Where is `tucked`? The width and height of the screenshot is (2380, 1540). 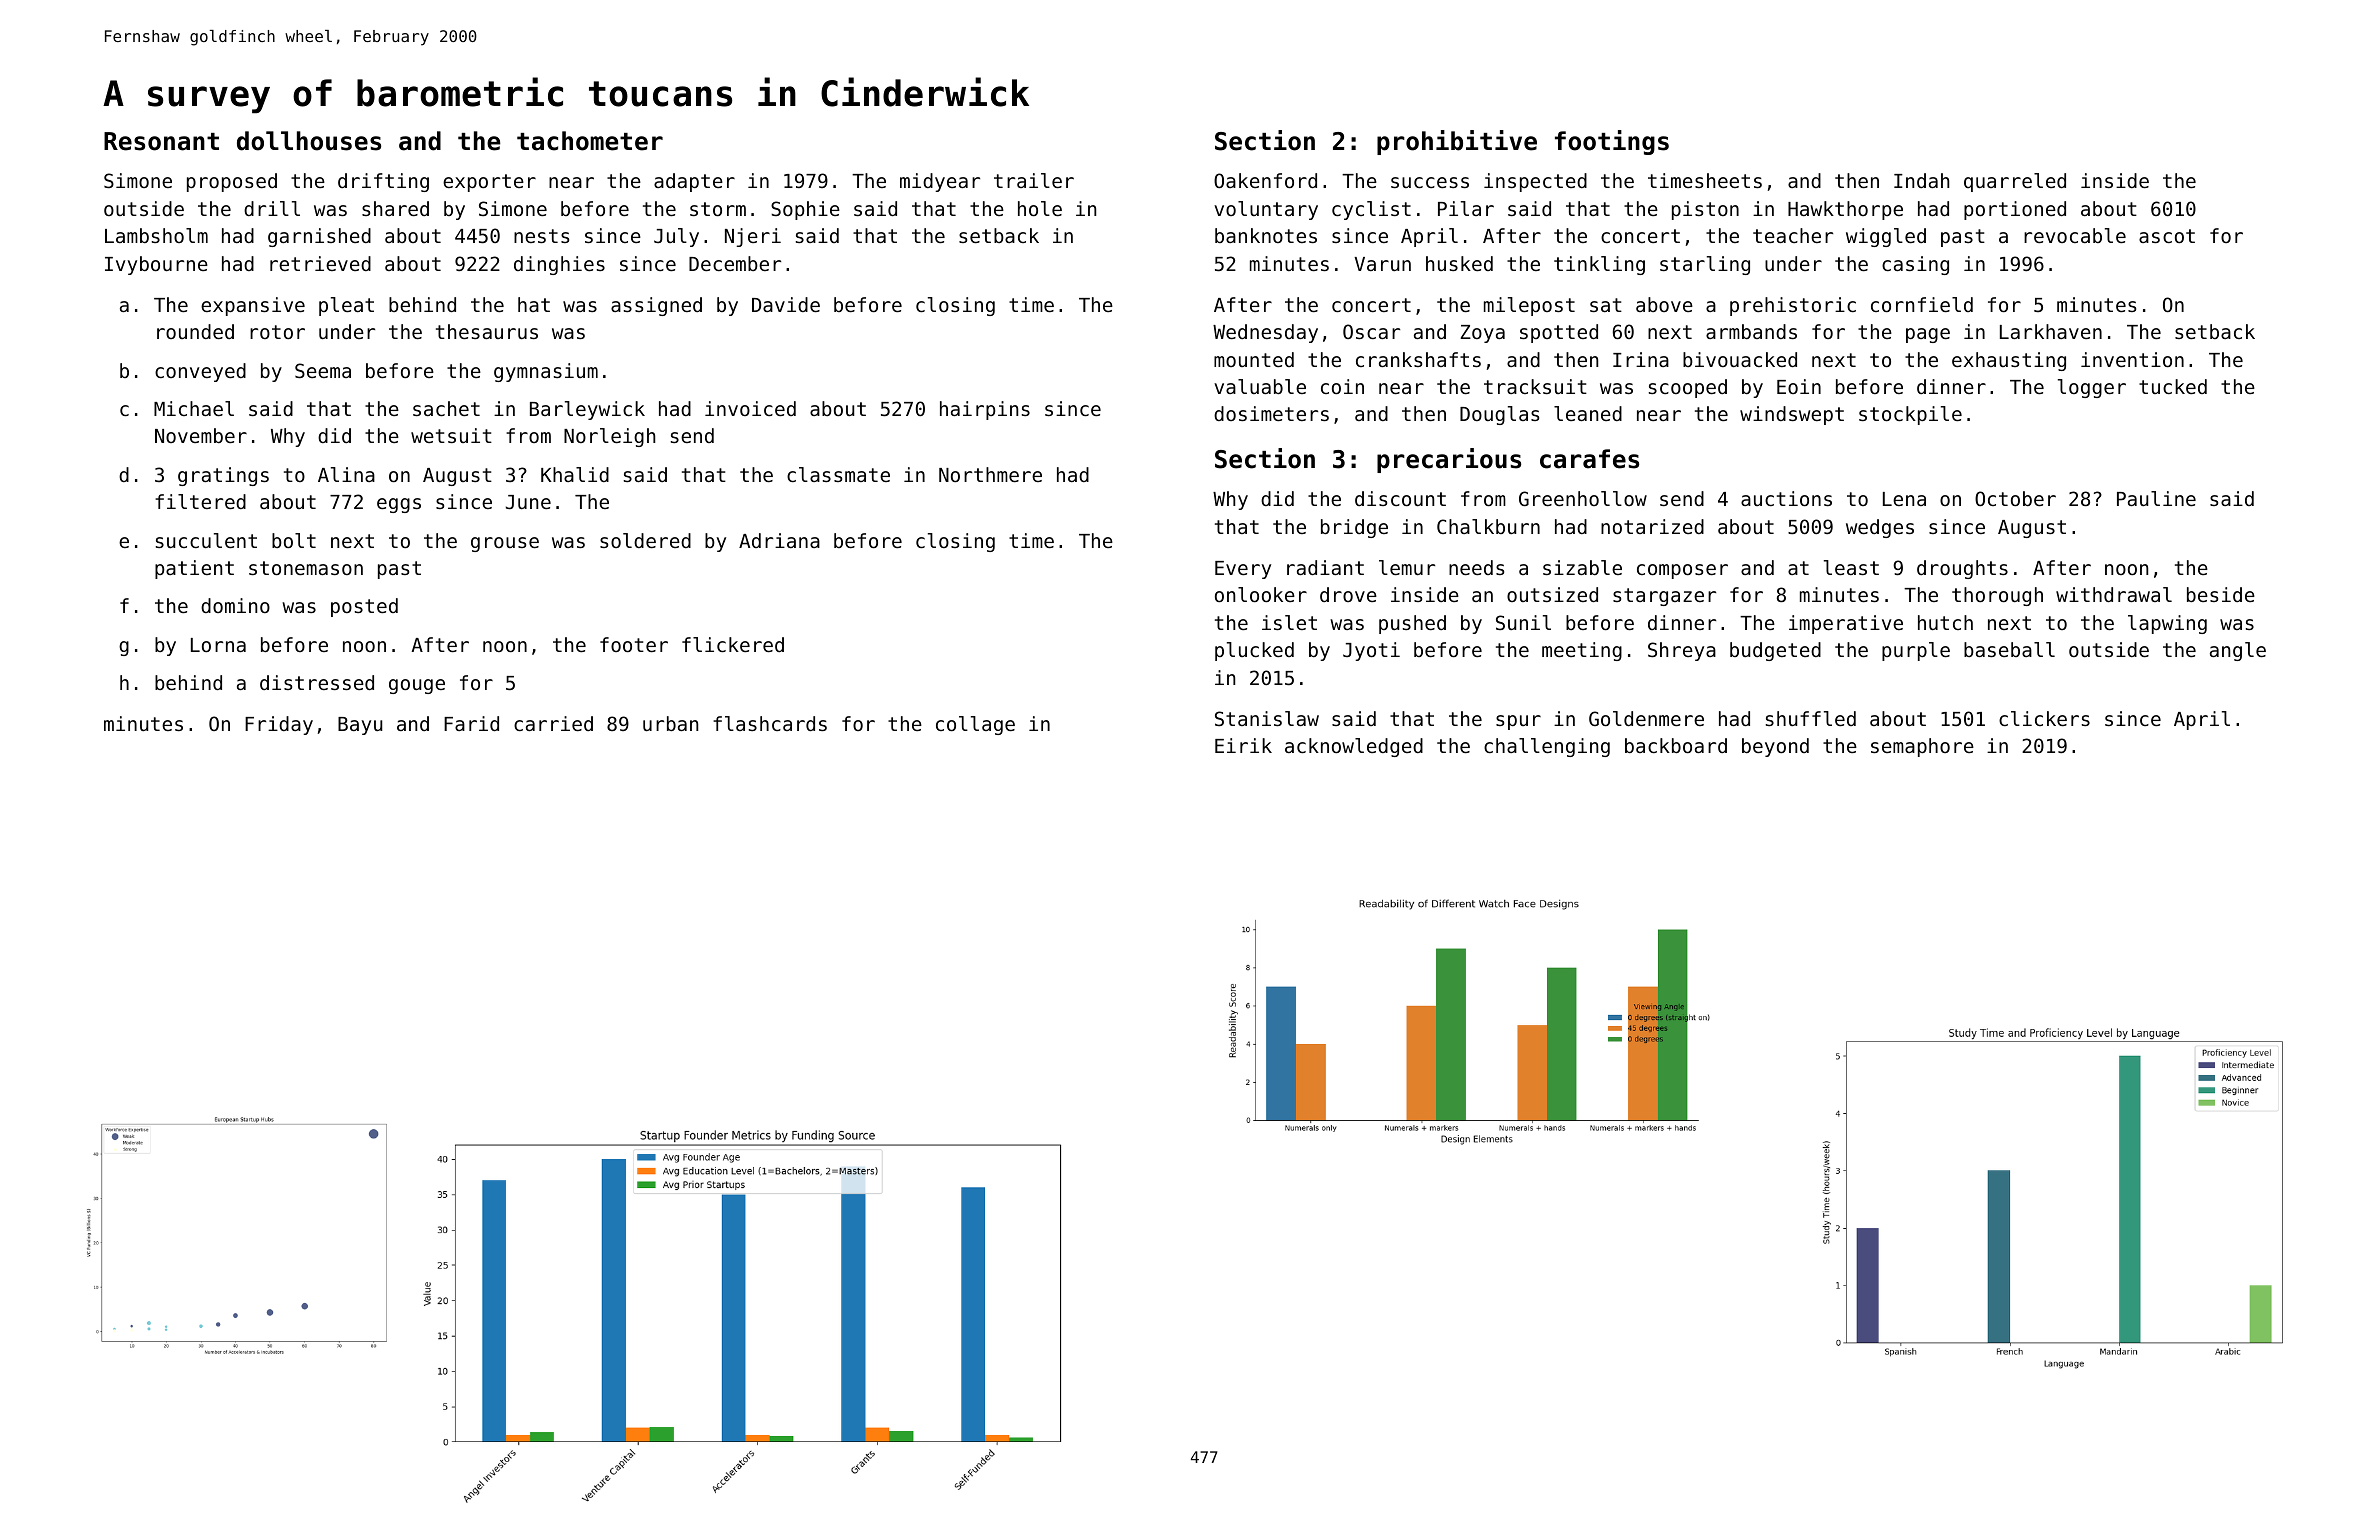 tucked is located at coordinates (2173, 386).
